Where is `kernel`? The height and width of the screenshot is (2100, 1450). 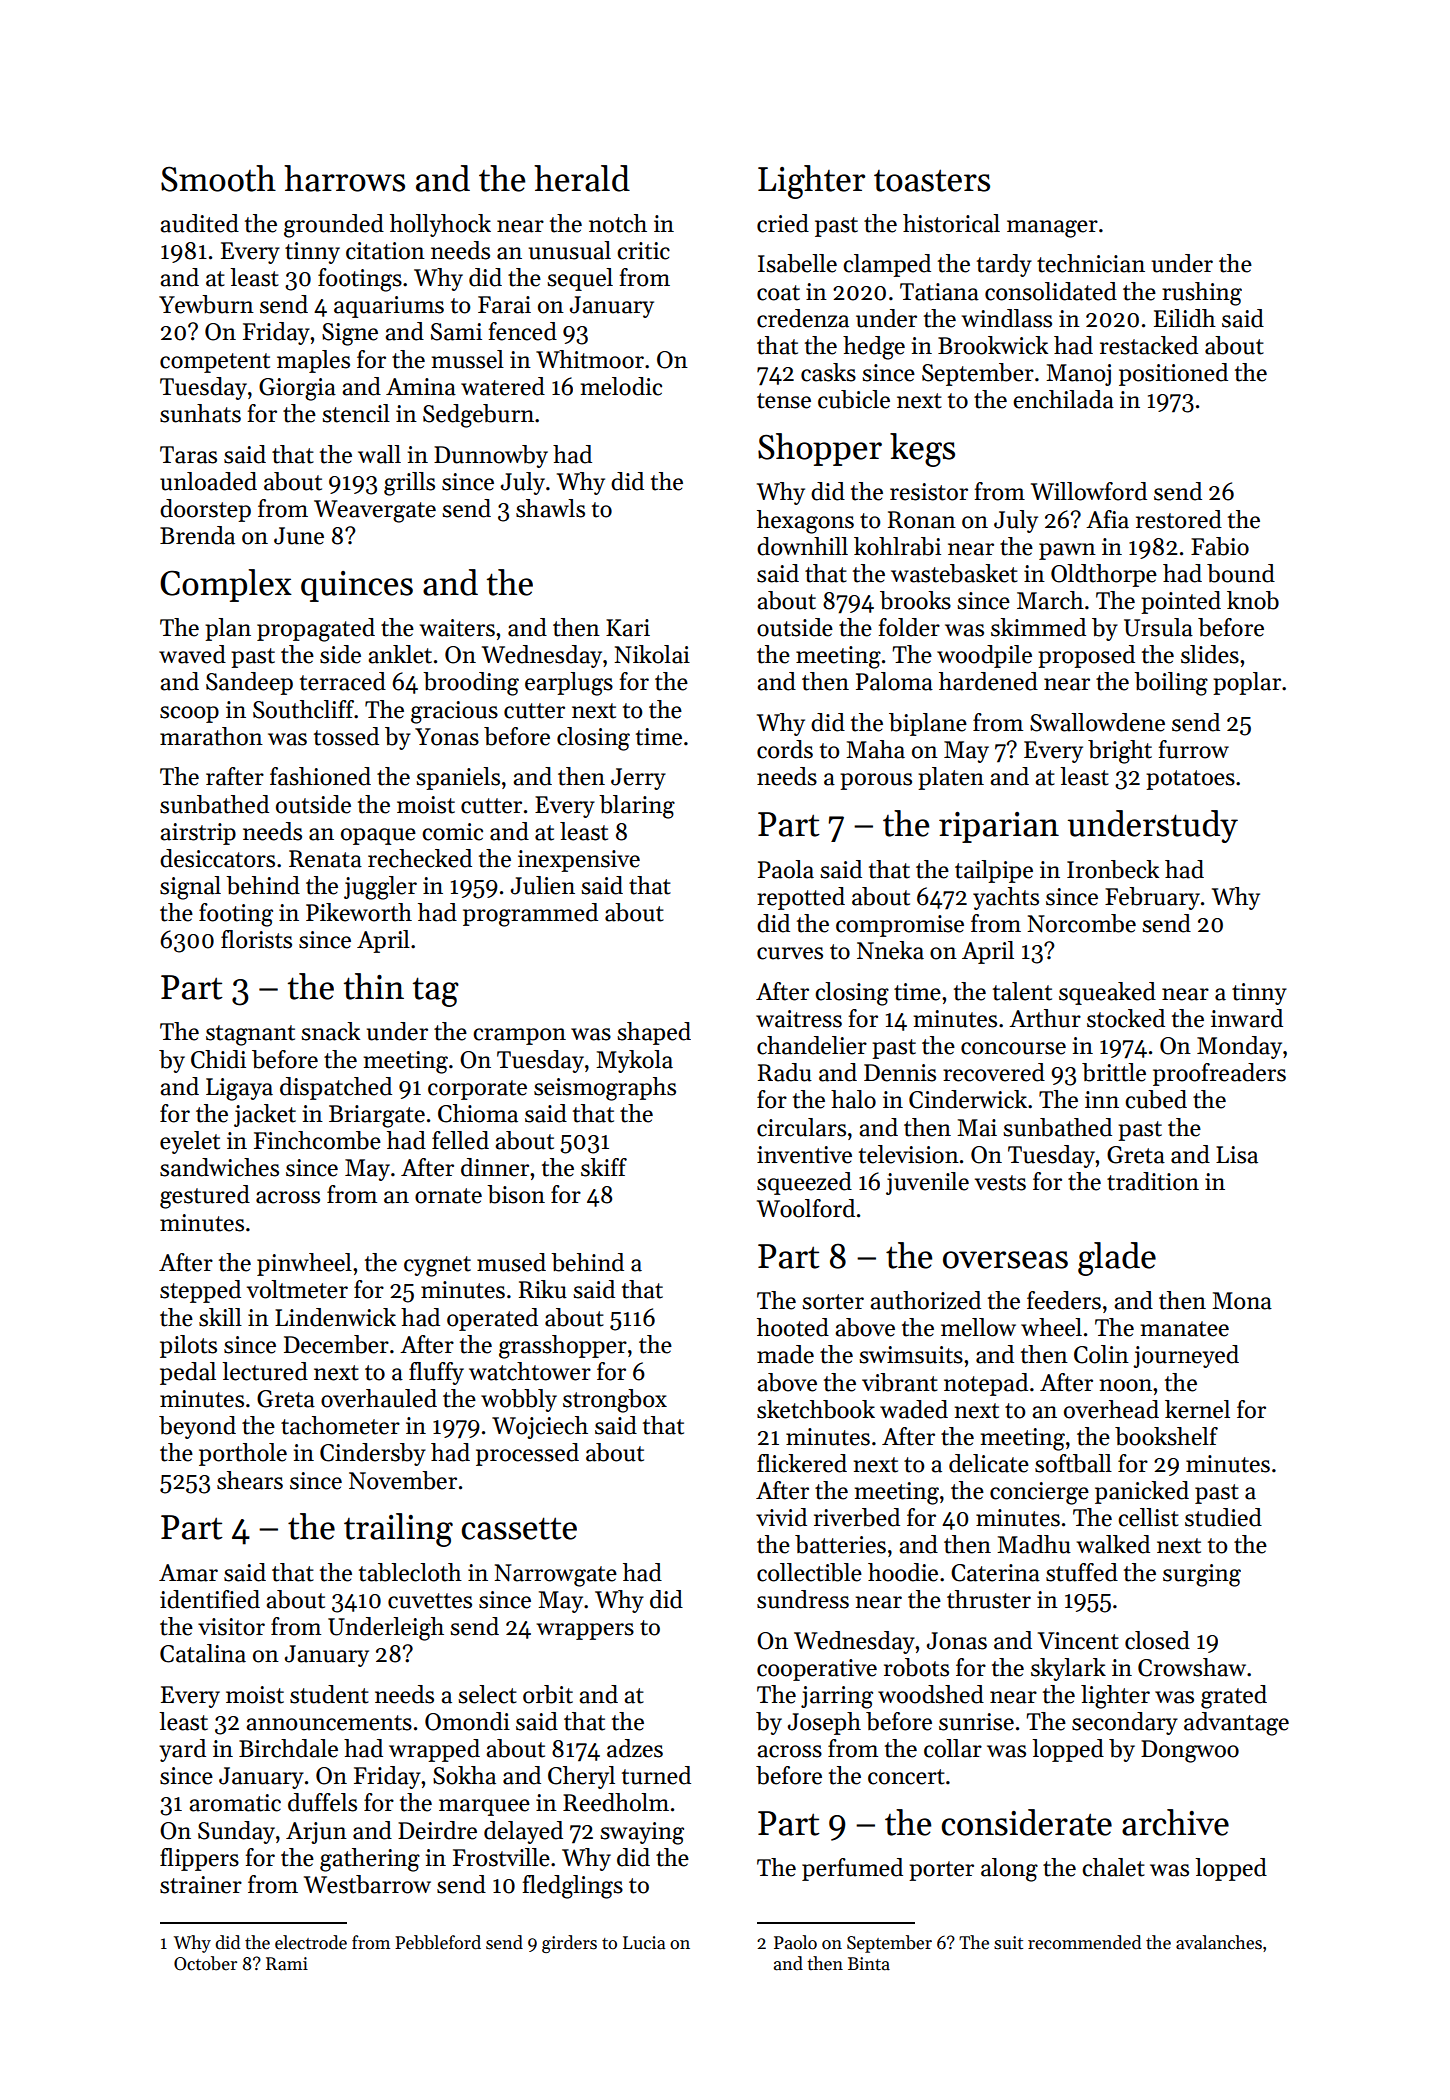 kernel is located at coordinates (1197, 1409).
